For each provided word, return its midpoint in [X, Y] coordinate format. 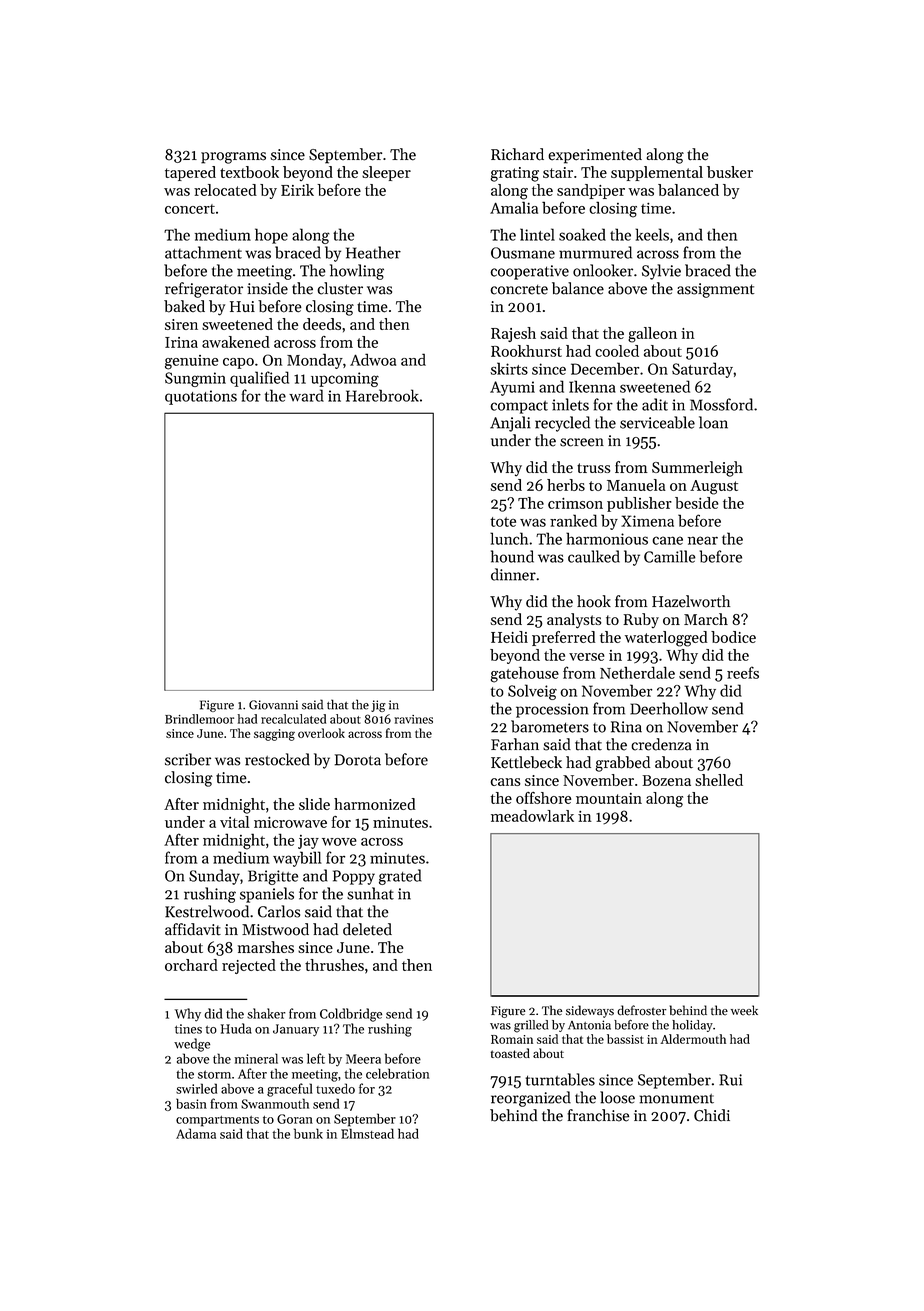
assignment [715, 290]
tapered [190, 173]
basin [191, 1103]
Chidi [712, 1115]
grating [515, 174]
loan [713, 422]
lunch [509, 538]
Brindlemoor [199, 719]
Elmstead [367, 1133]
